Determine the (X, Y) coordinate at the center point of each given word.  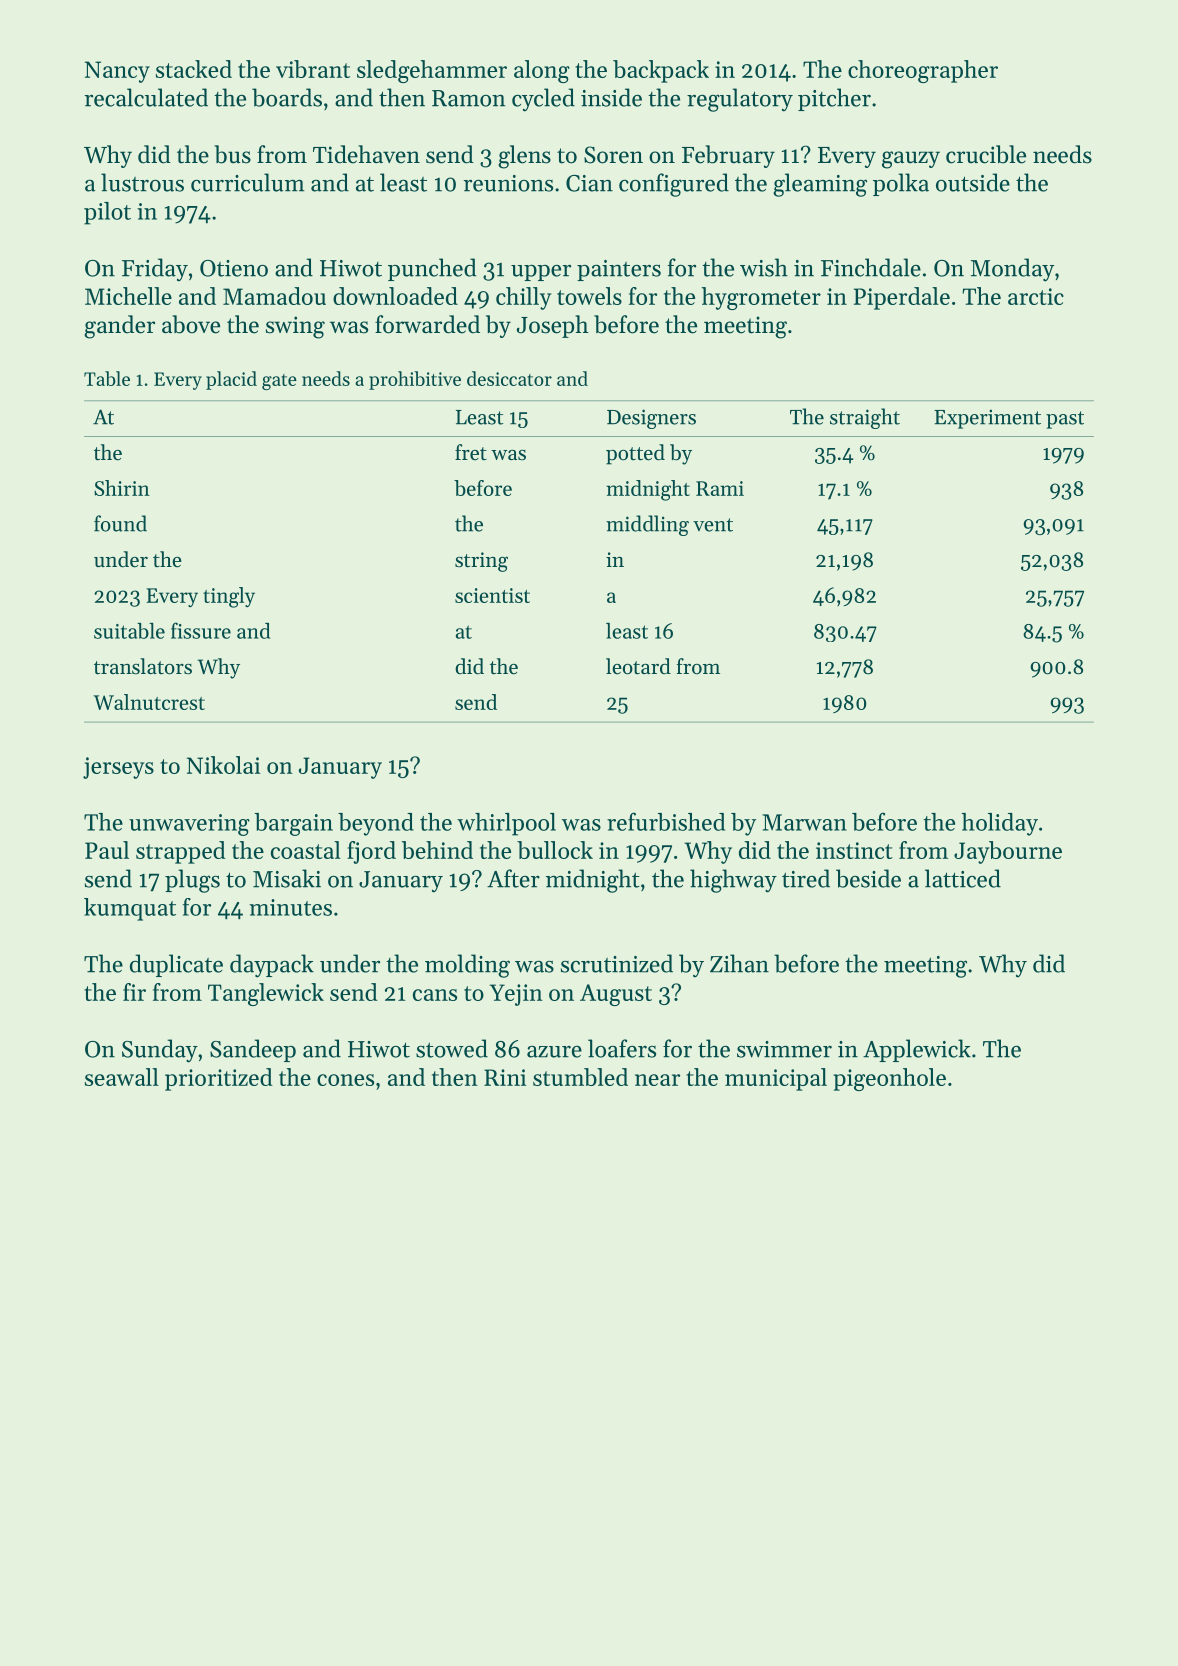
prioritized (219, 1079)
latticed (963, 878)
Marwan (804, 822)
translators (143, 666)
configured (674, 185)
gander (119, 327)
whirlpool (506, 824)
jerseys (118, 768)
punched (432, 269)
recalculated (146, 97)
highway (733, 881)
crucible (986, 154)
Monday (1012, 270)
